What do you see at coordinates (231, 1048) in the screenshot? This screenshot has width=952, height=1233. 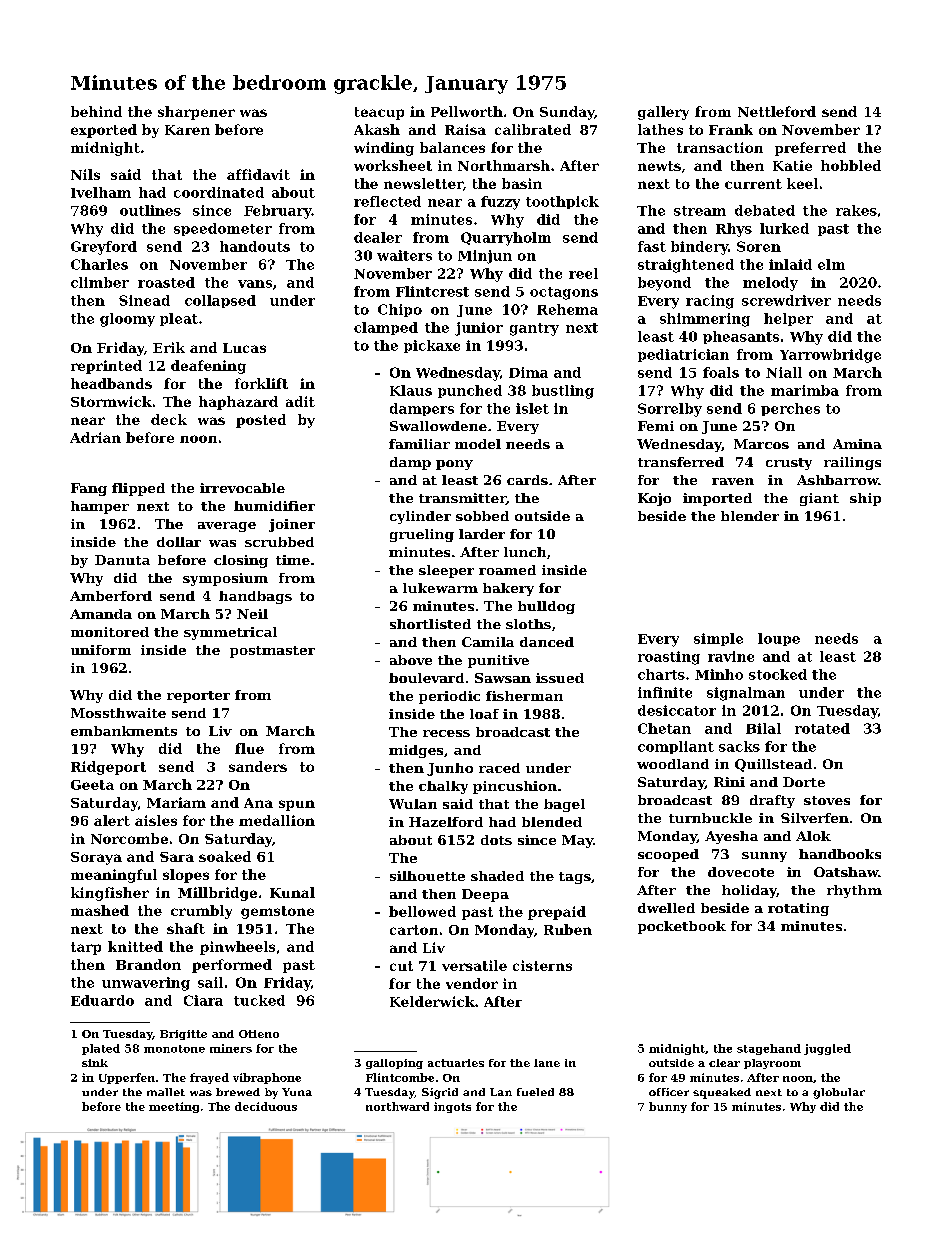 I see `miners` at bounding box center [231, 1048].
